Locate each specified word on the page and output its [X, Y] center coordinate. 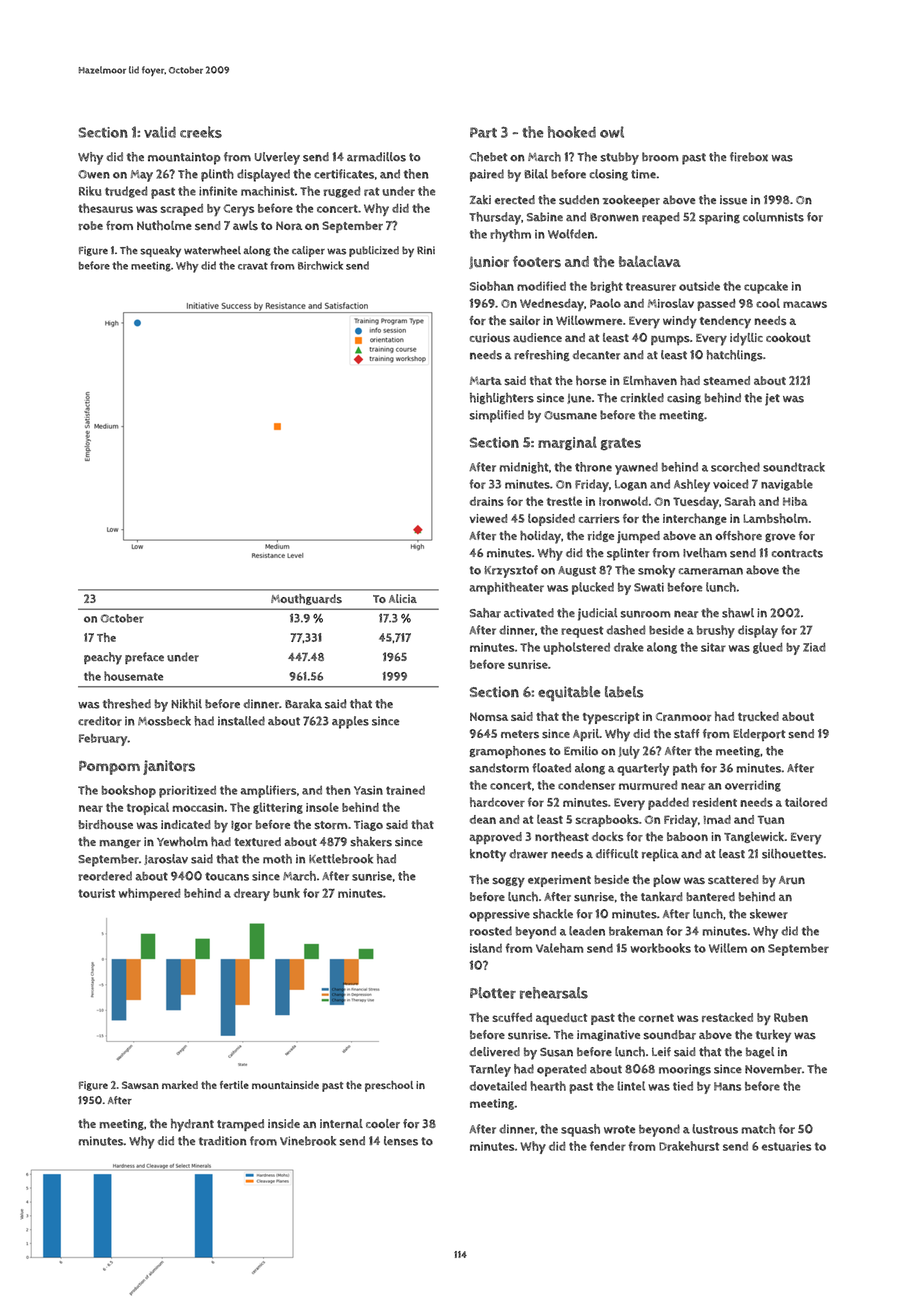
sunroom [645, 614]
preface [144, 658]
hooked [572, 132]
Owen [94, 174]
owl [612, 132]
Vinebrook [308, 1141]
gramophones [508, 752]
